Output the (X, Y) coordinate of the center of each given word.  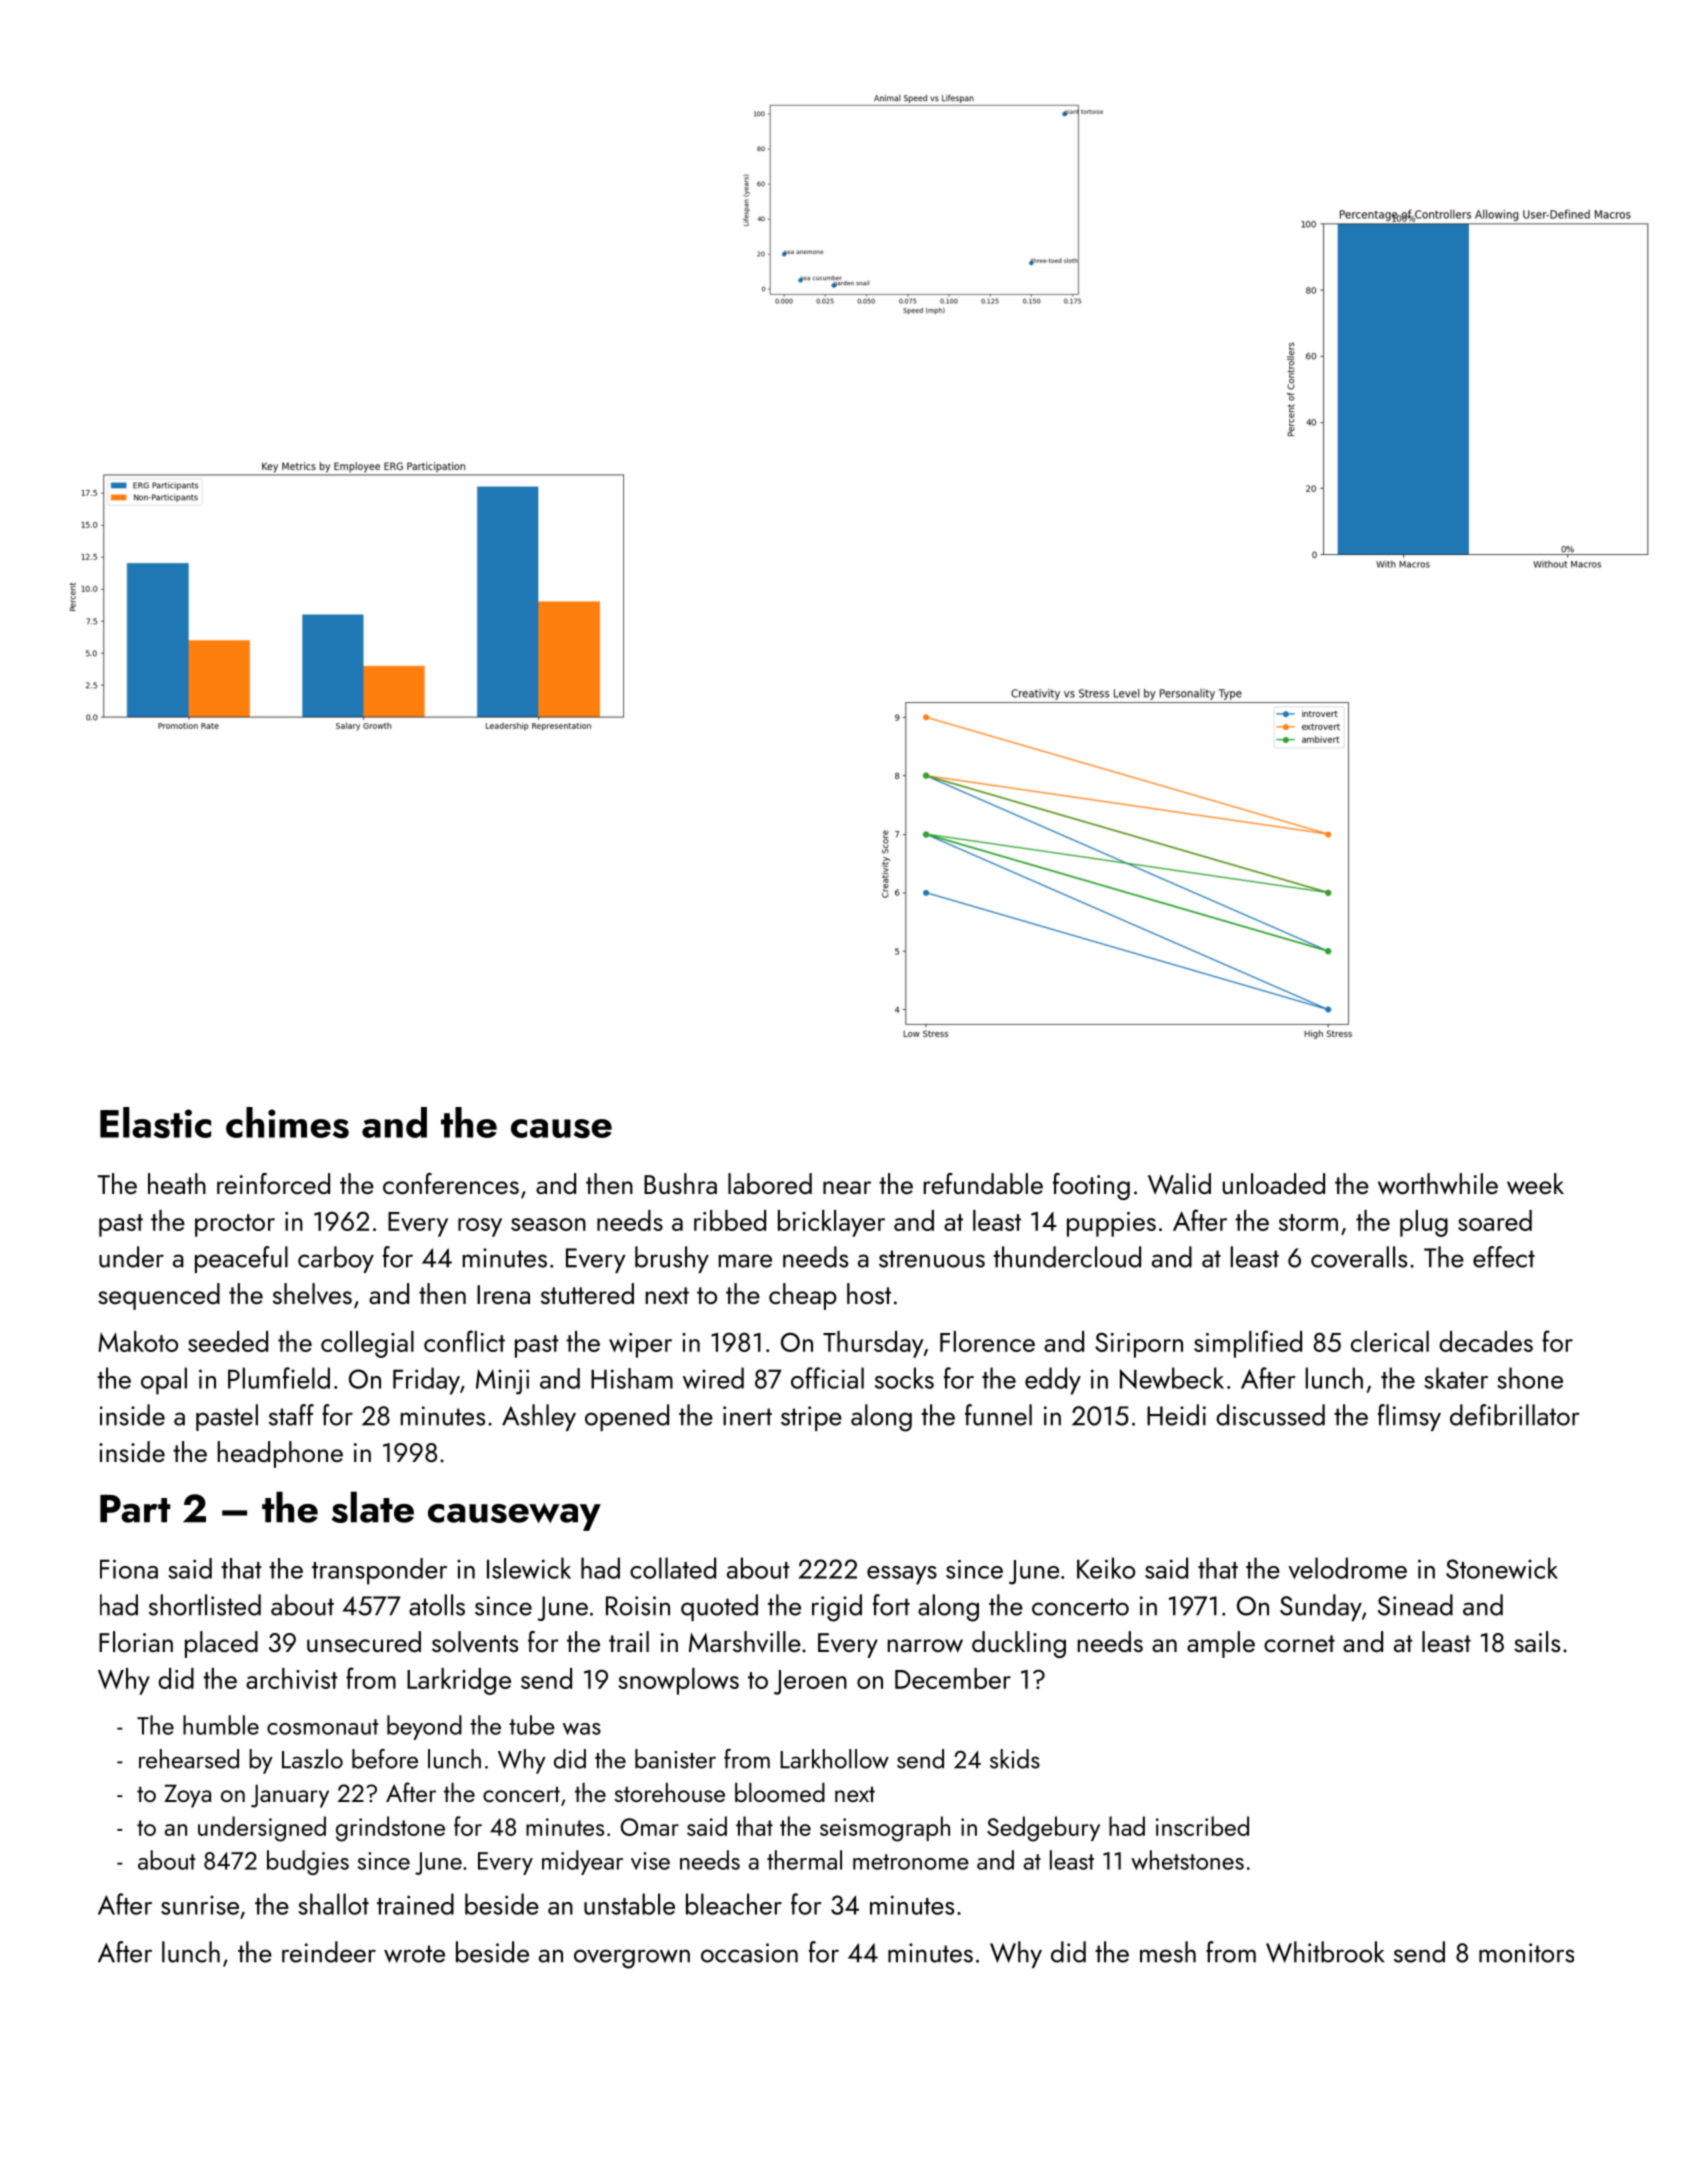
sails (1537, 1641)
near (847, 1187)
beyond (424, 1727)
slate (373, 1507)
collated (673, 1568)
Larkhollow (834, 1759)
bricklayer (831, 1223)
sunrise (200, 1905)
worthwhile (1438, 1184)
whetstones (1187, 1860)
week (1535, 1184)
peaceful (241, 1259)
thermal (804, 1860)
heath (177, 1183)
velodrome (1347, 1568)
